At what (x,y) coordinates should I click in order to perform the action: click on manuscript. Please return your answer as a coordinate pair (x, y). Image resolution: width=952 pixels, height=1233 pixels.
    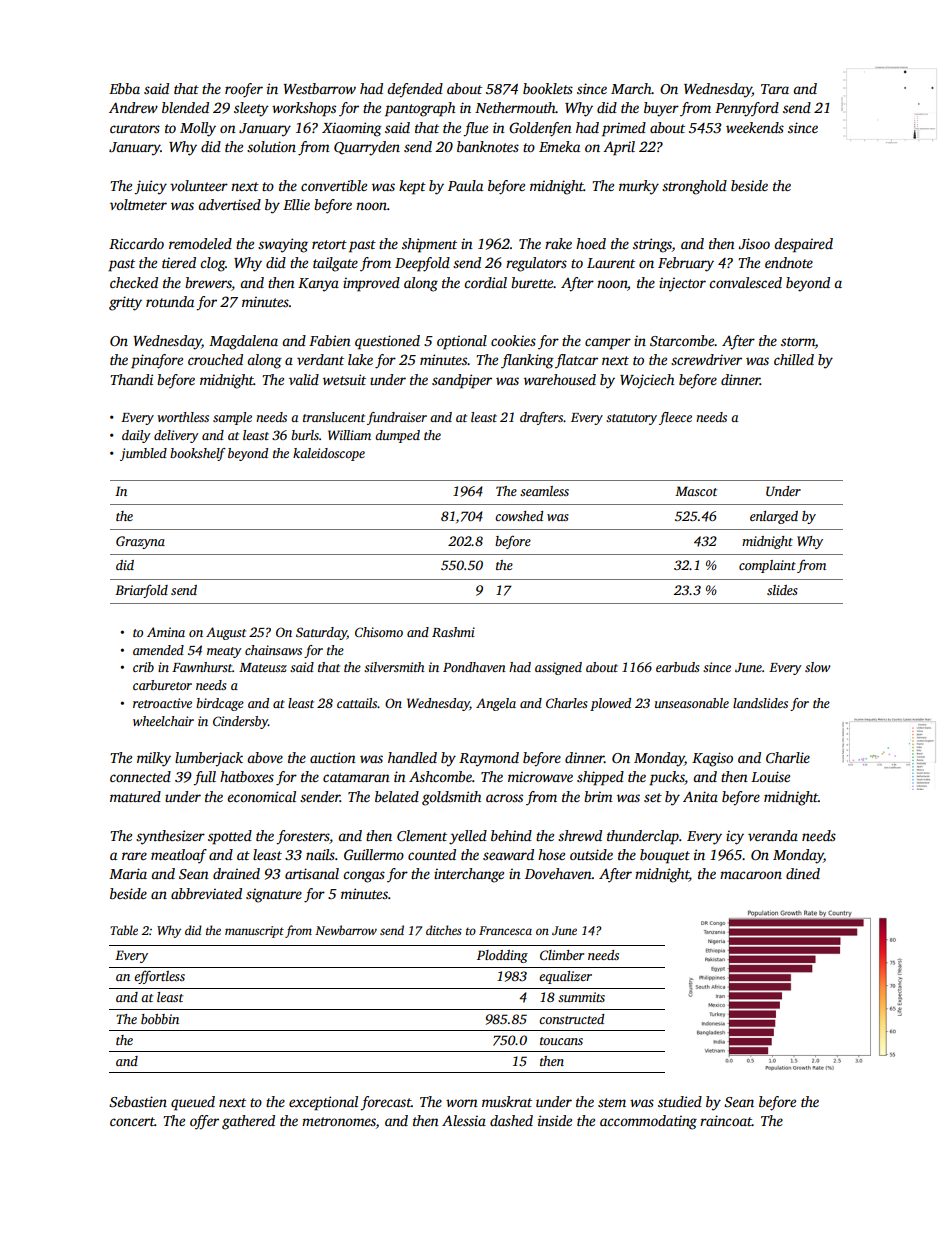
    Looking at the image, I should click on (254, 932).
